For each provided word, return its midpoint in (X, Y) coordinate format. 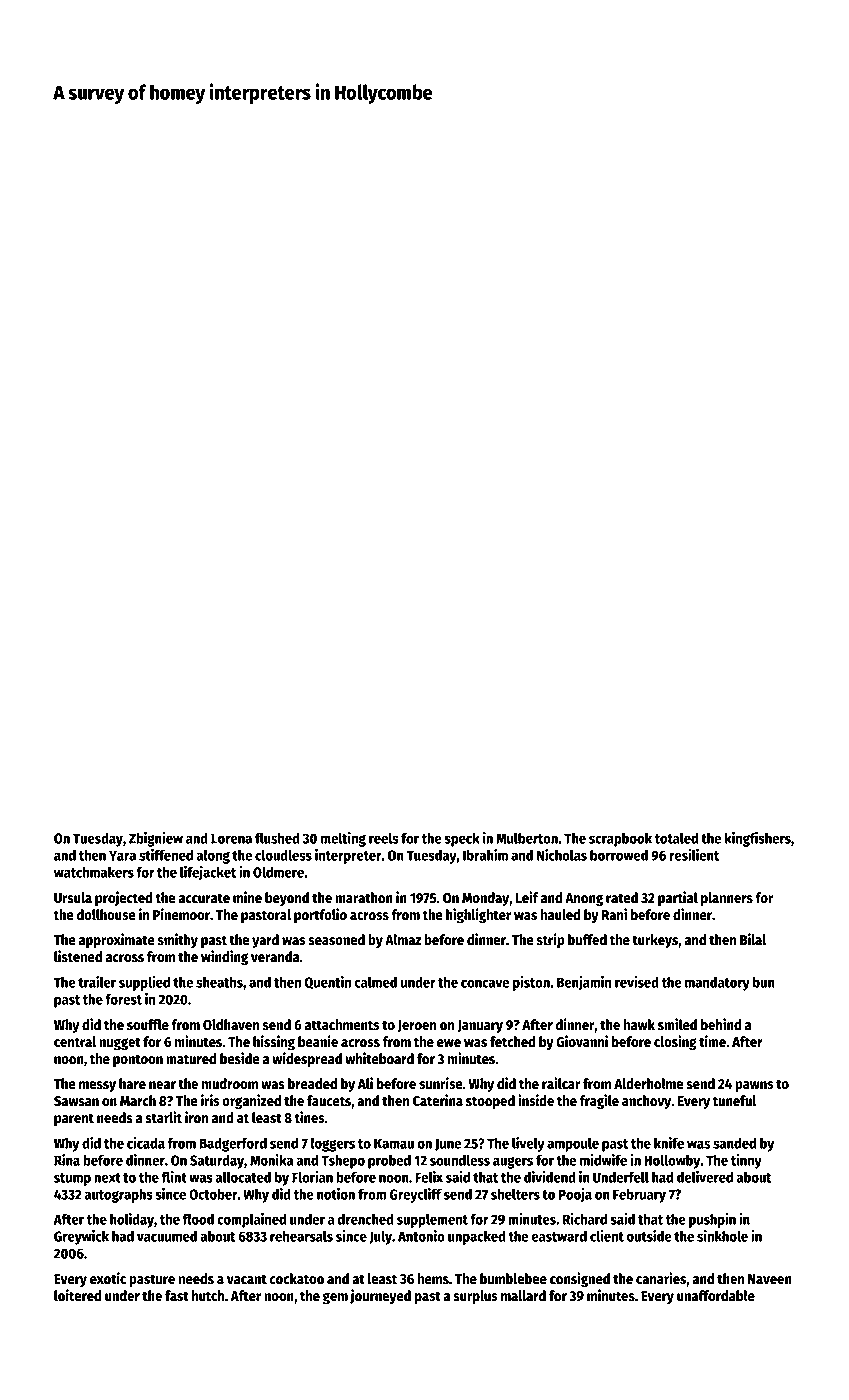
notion (336, 1194)
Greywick (81, 1237)
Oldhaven (231, 1025)
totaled (676, 838)
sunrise (441, 1083)
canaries (661, 1278)
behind (721, 1024)
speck (461, 839)
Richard (585, 1219)
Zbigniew (156, 839)
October (213, 1194)
